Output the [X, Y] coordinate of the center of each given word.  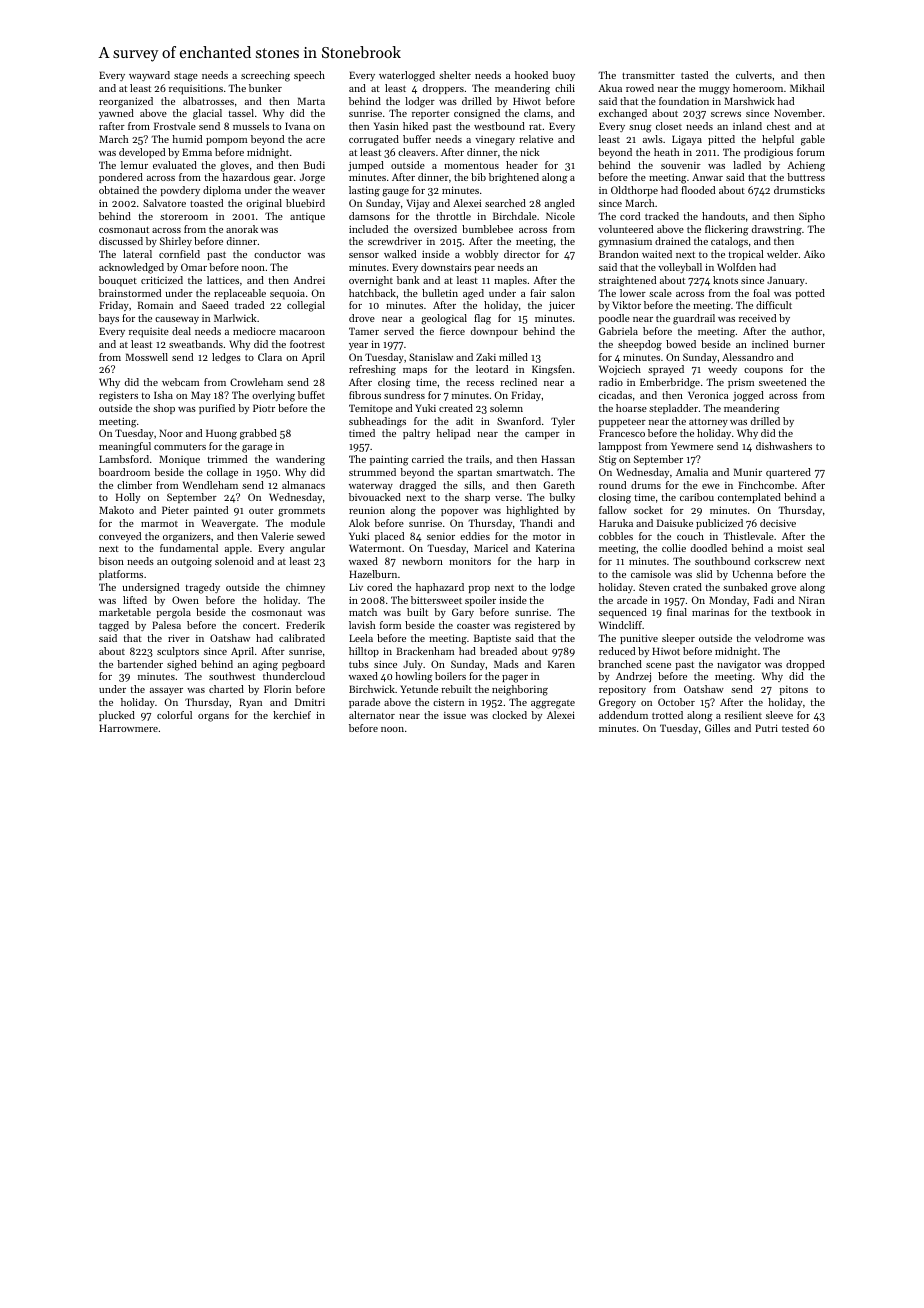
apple [237, 549]
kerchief [292, 715]
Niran [812, 600]
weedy [722, 370]
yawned [116, 114]
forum [811, 152]
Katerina [555, 548]
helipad [453, 434]
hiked [415, 126]
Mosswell [147, 357]
